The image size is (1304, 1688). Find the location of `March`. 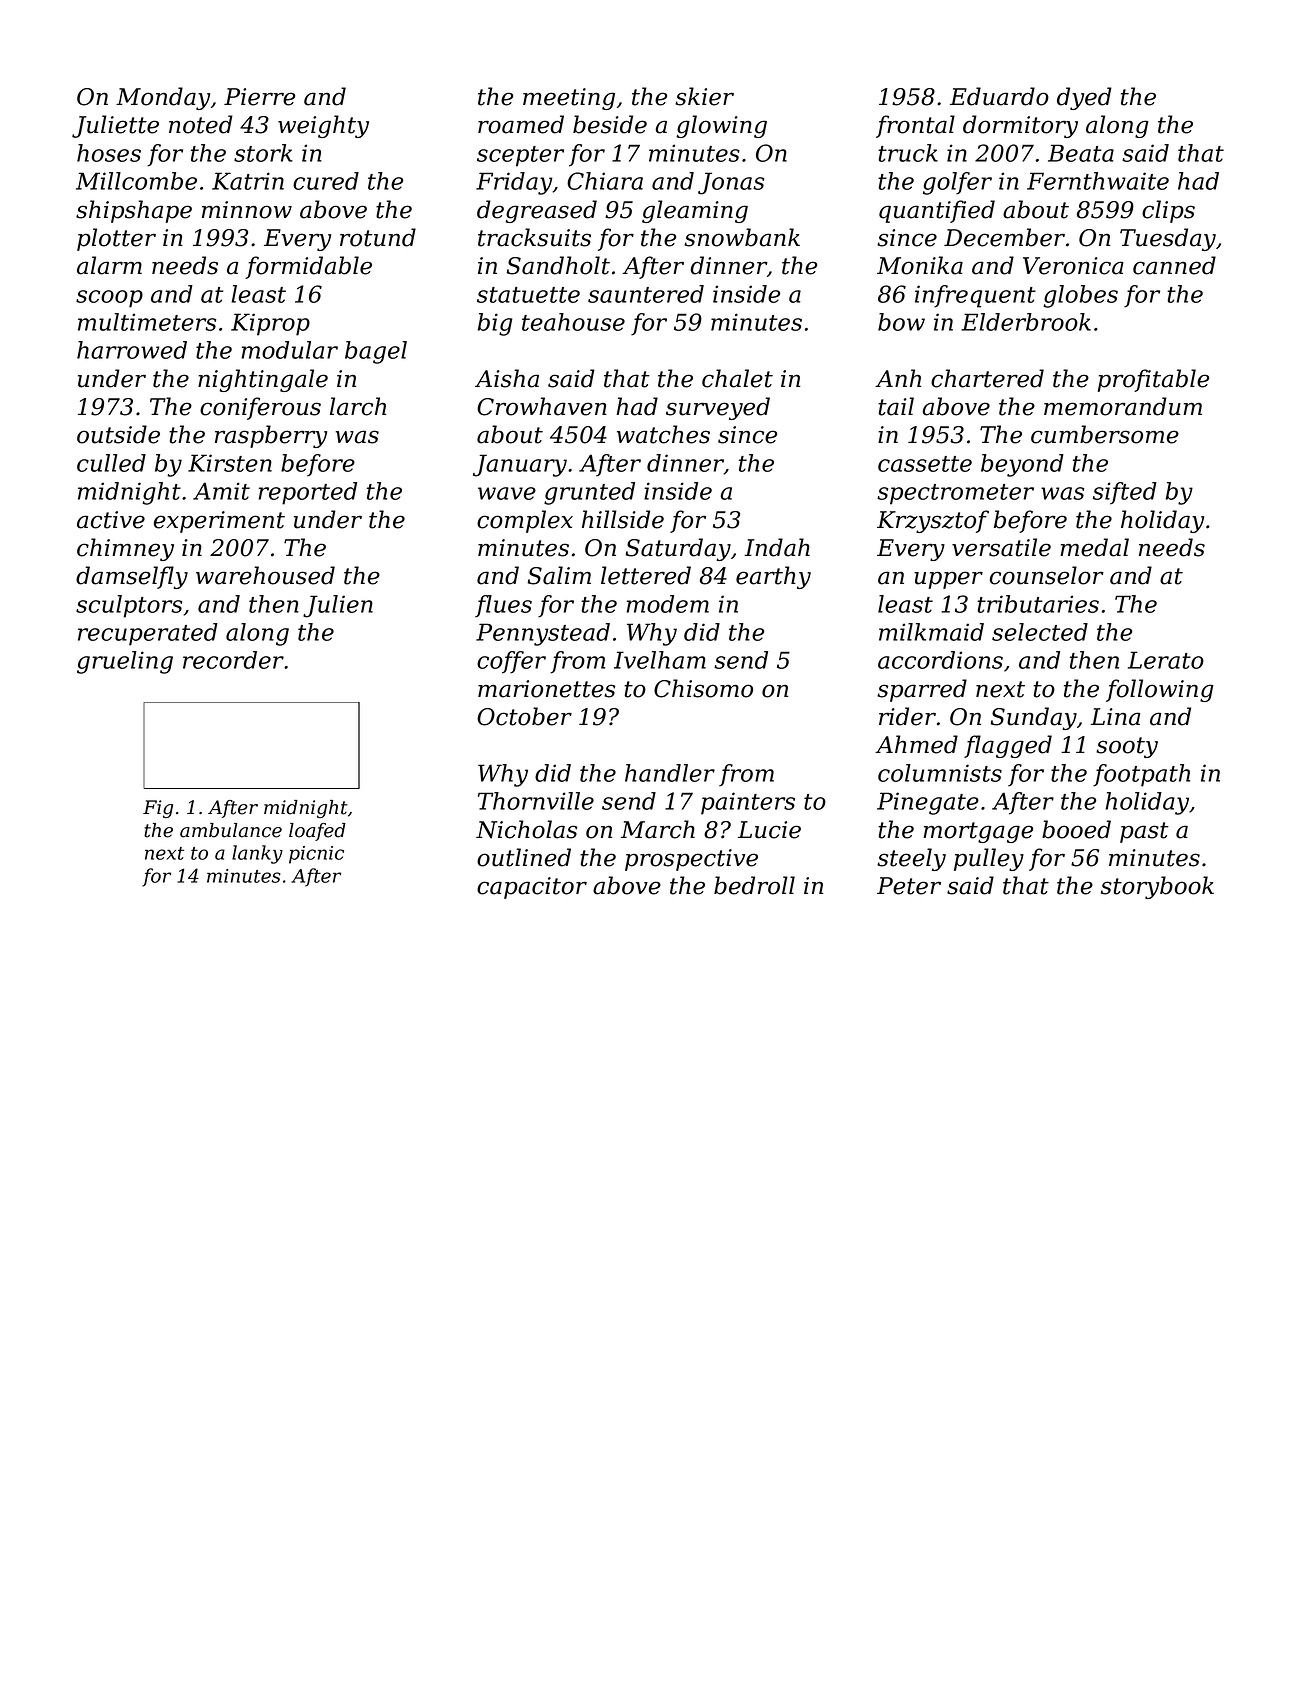

March is located at coordinates (658, 829).
